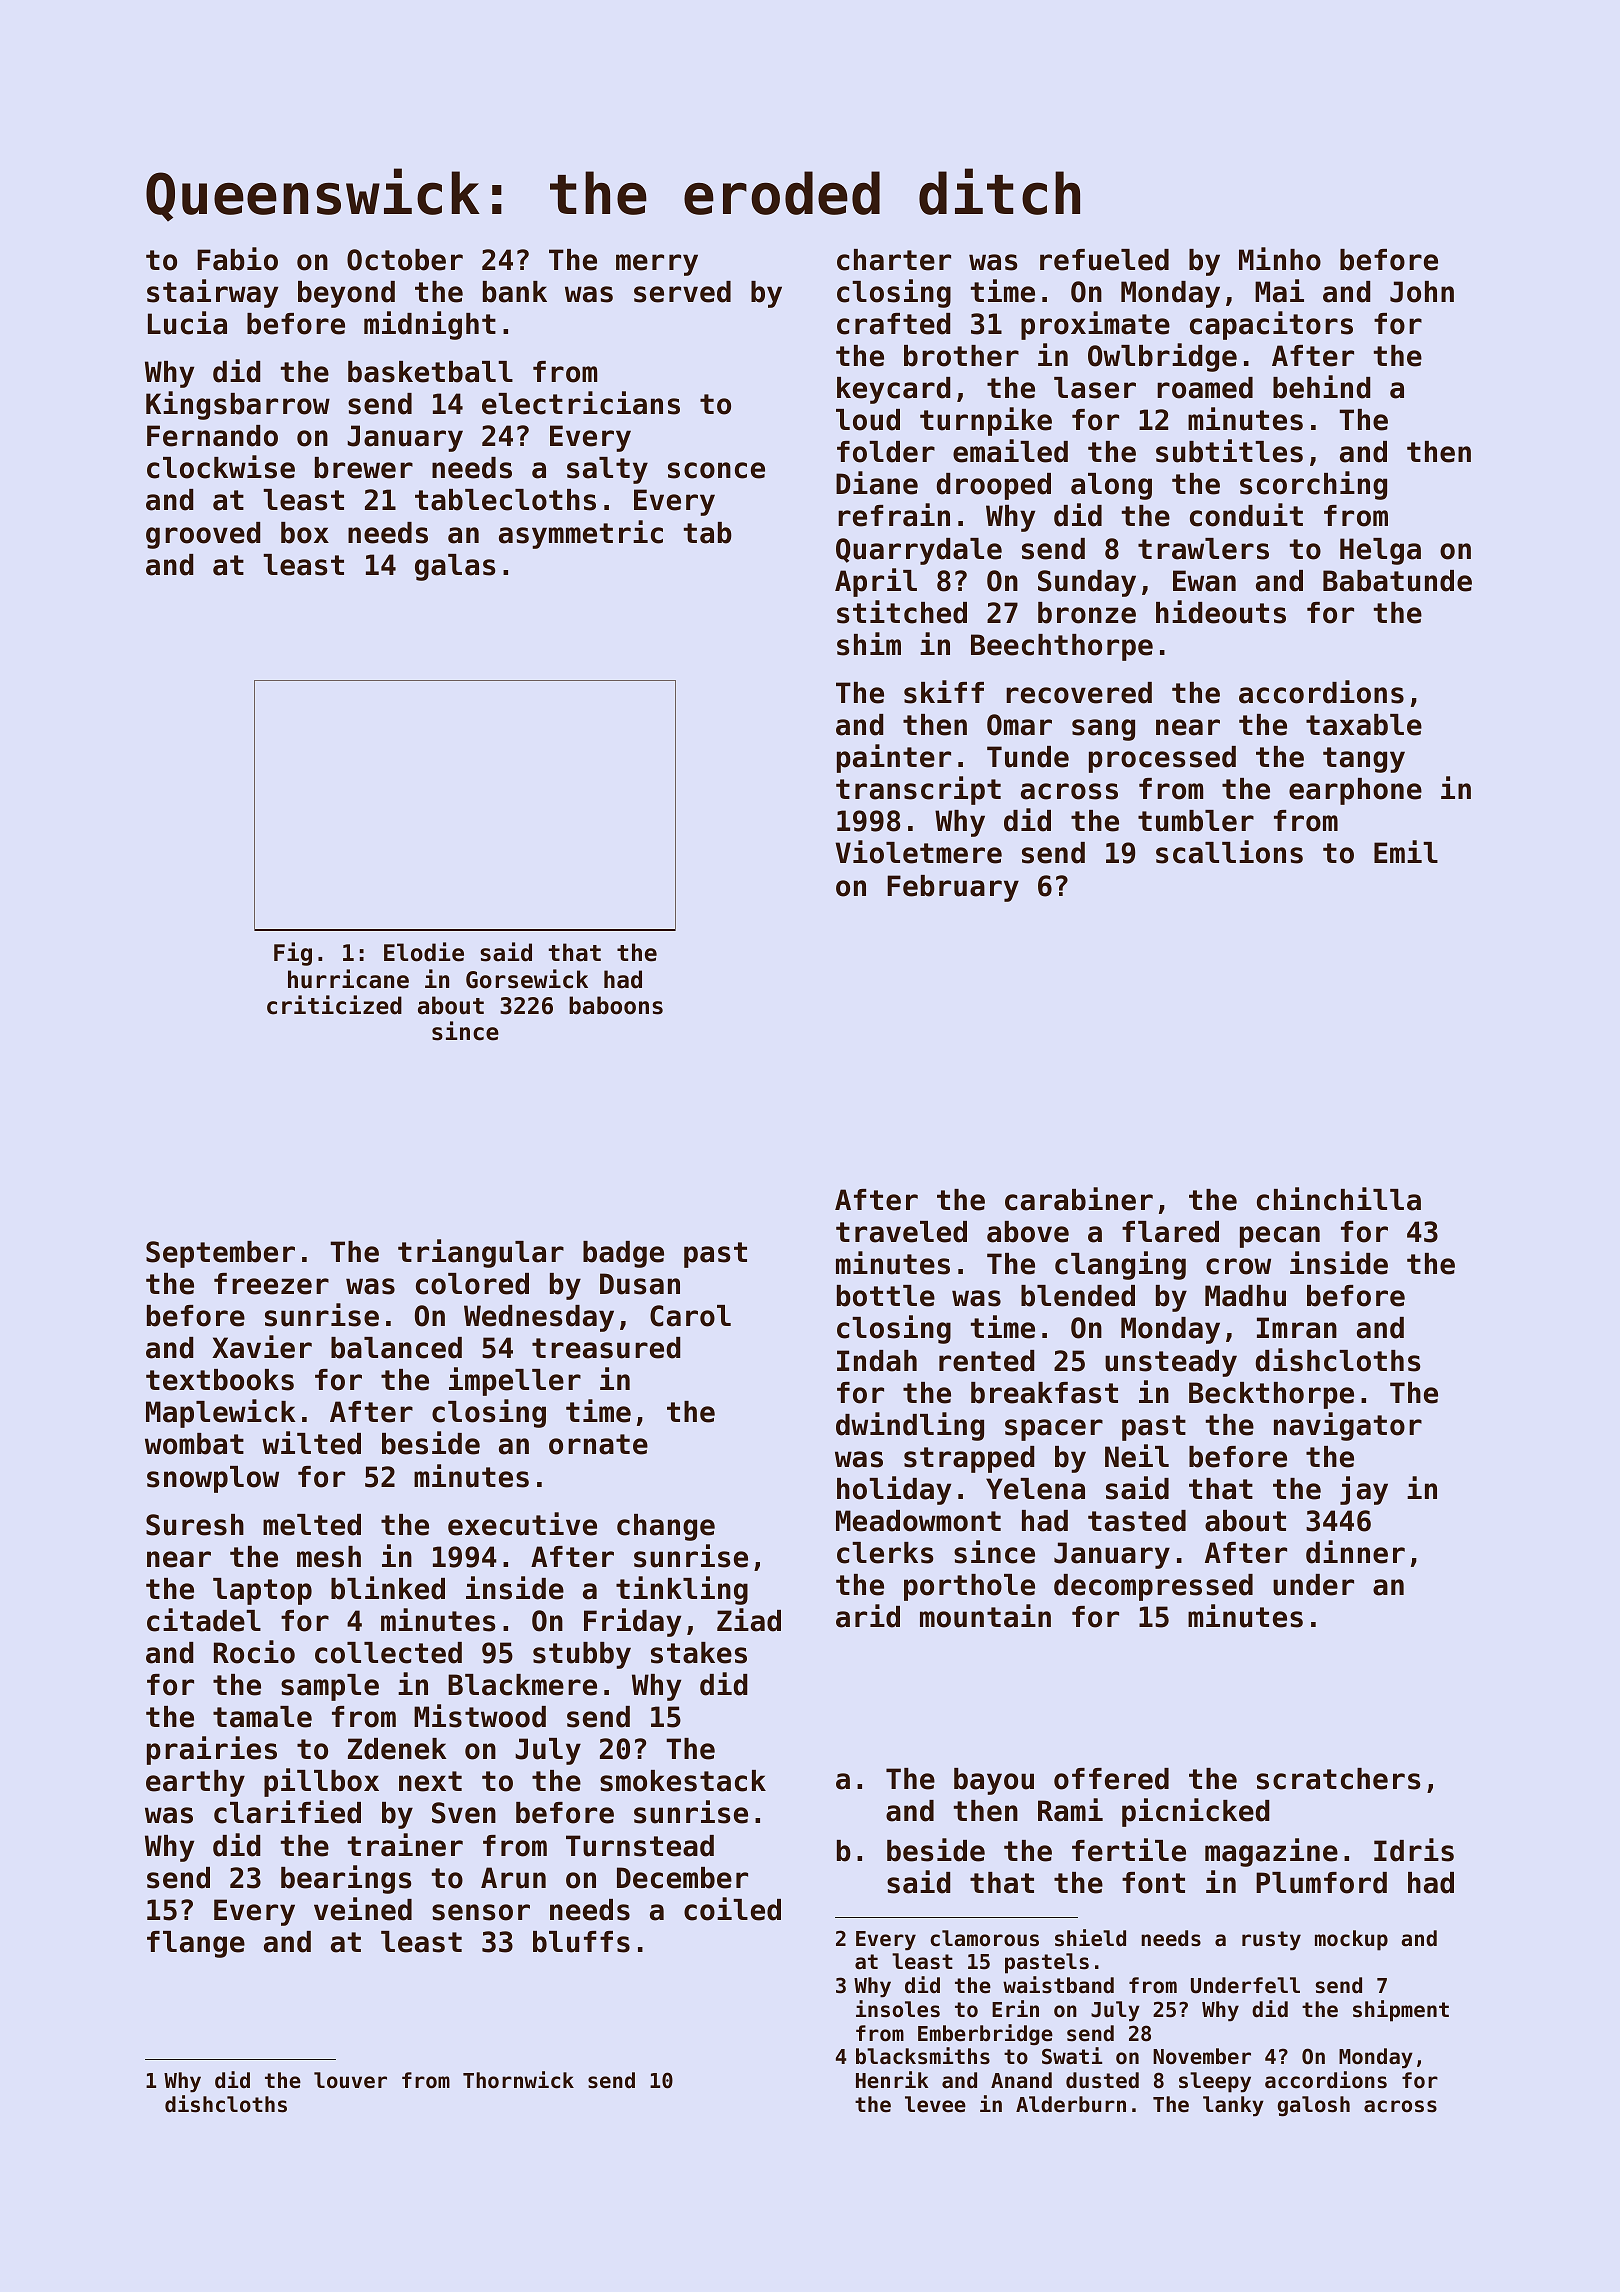 The height and width of the document is (2292, 1620). I want to click on baboons, so click(616, 1005).
